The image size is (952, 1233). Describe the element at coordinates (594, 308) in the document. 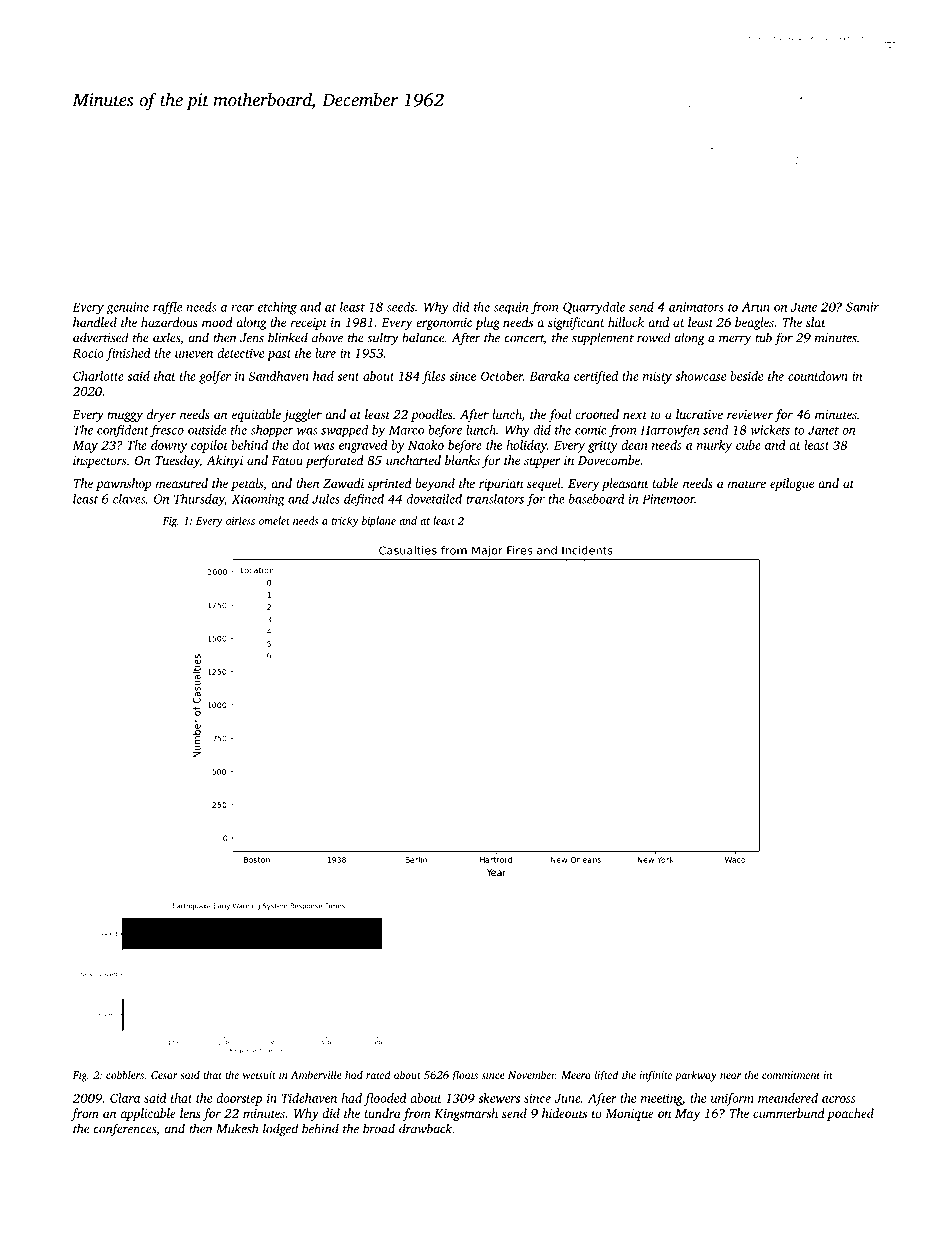

I see `Quarrydale` at that location.
